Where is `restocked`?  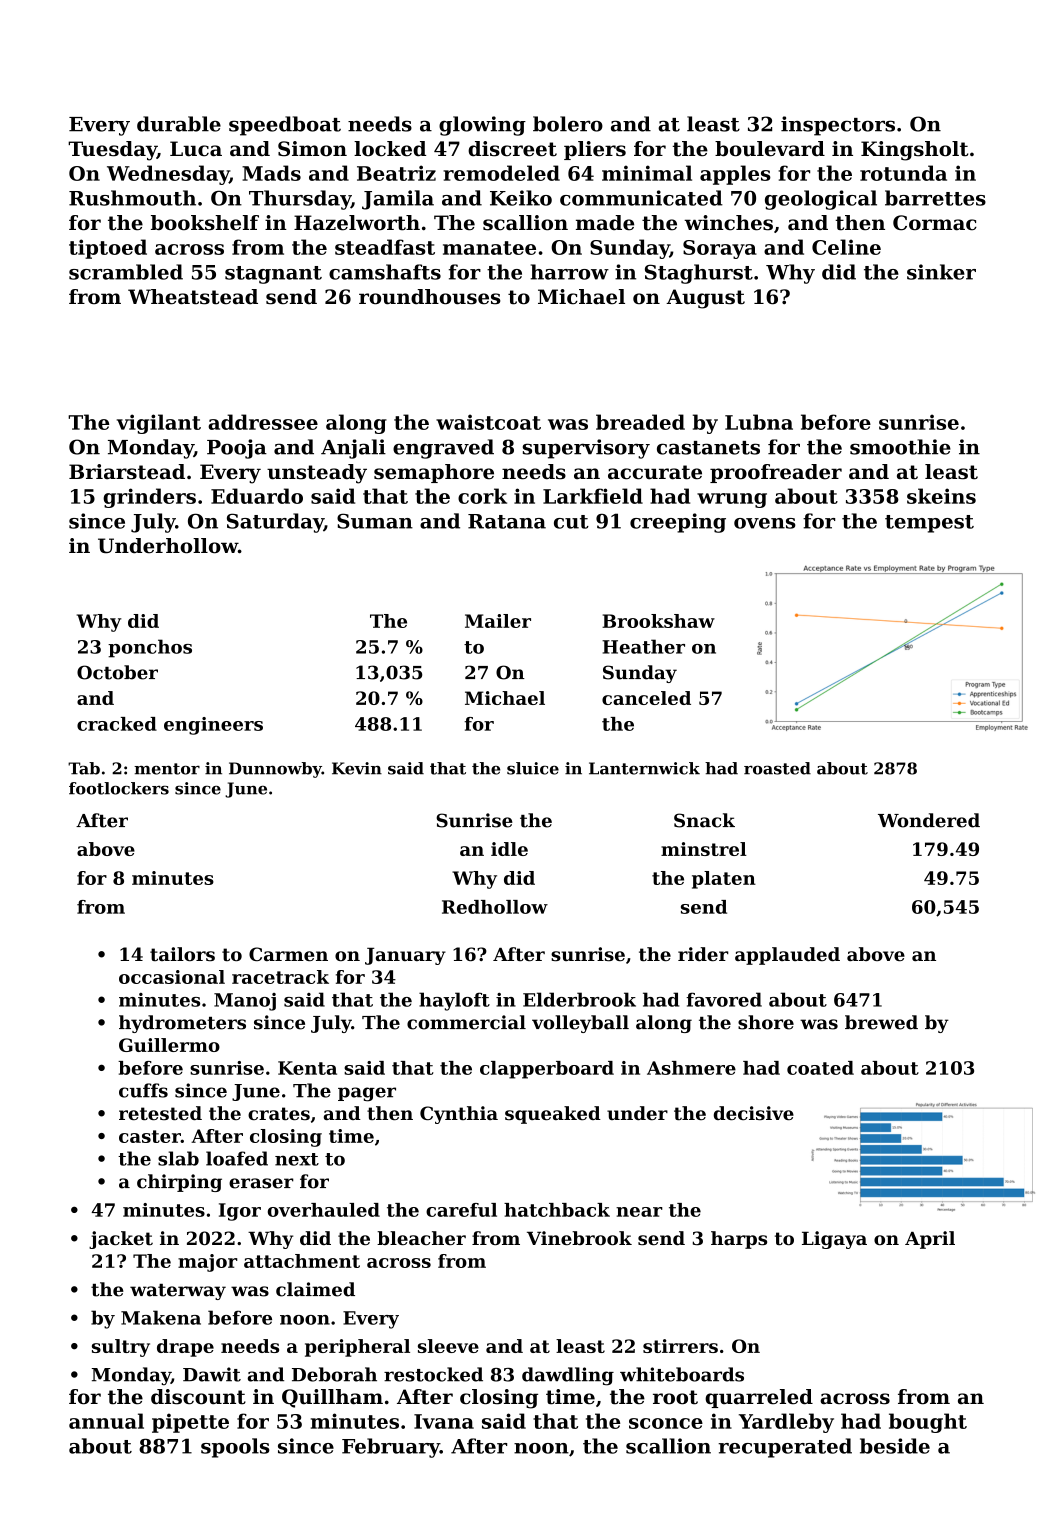 restocked is located at coordinates (433, 1374).
